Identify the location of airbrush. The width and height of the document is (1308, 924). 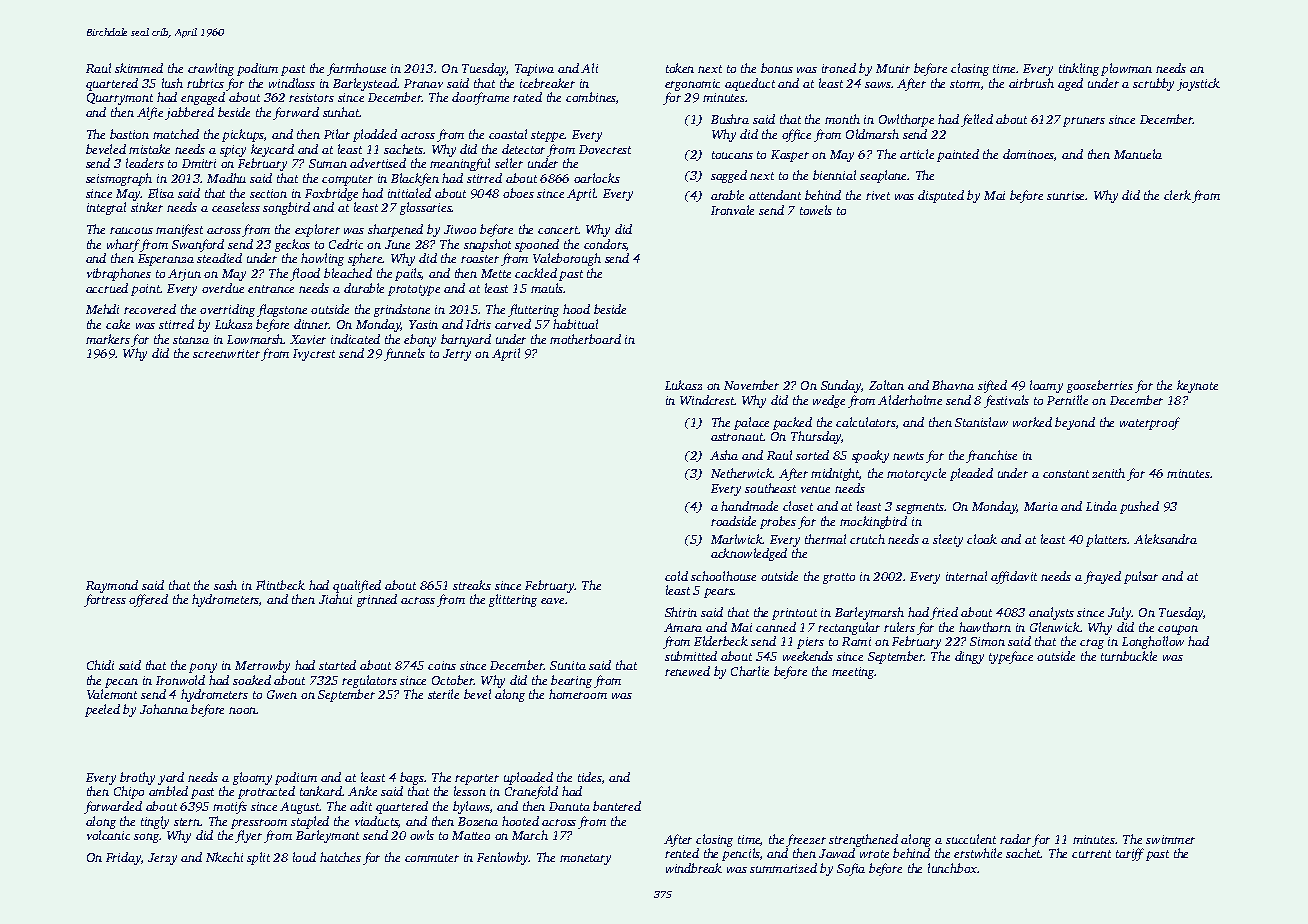
(1031, 83).
